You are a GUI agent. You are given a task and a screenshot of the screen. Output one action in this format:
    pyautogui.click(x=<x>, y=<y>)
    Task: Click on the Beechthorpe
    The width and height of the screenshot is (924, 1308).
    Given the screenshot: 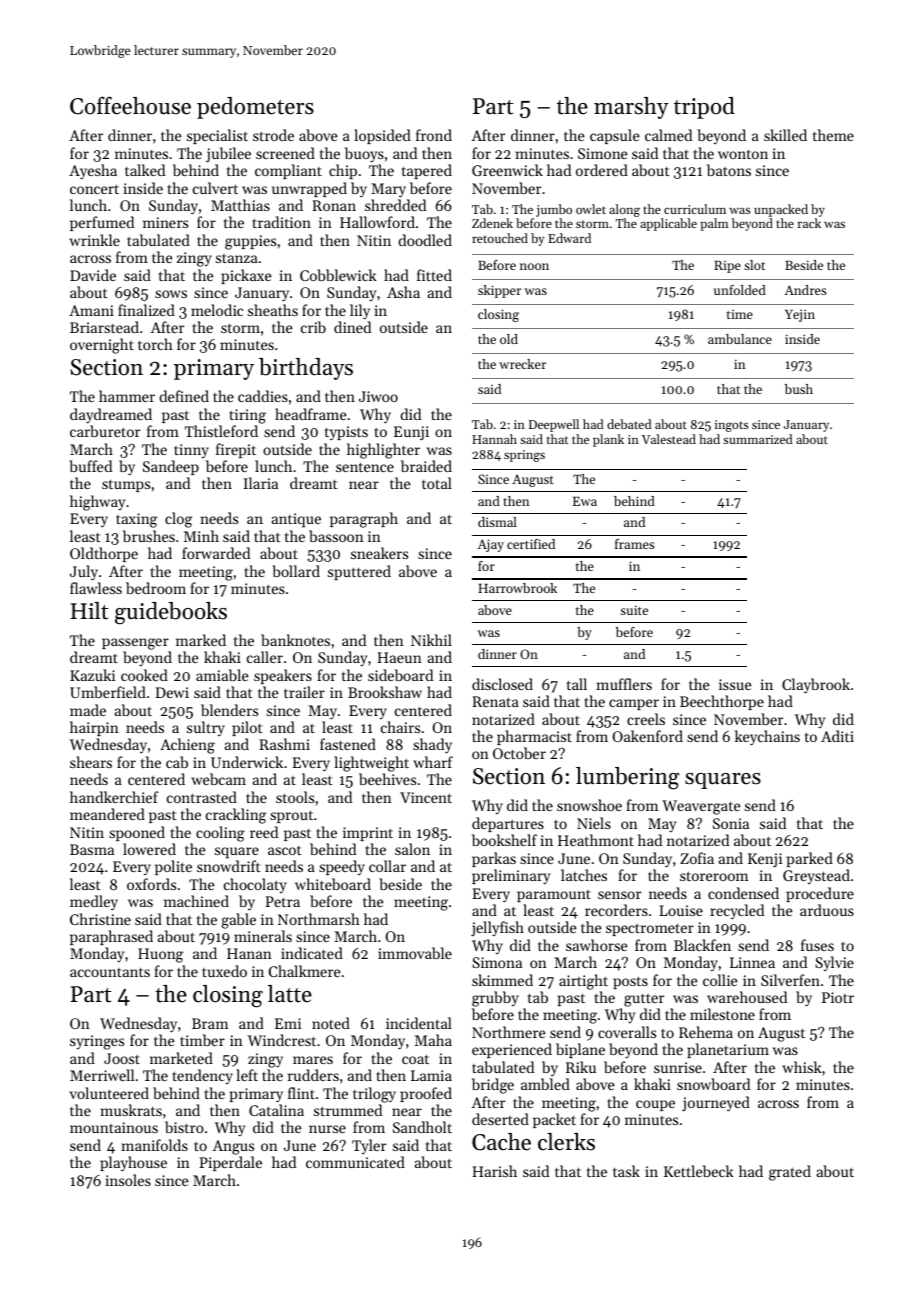 What is the action you would take?
    pyautogui.click(x=722, y=702)
